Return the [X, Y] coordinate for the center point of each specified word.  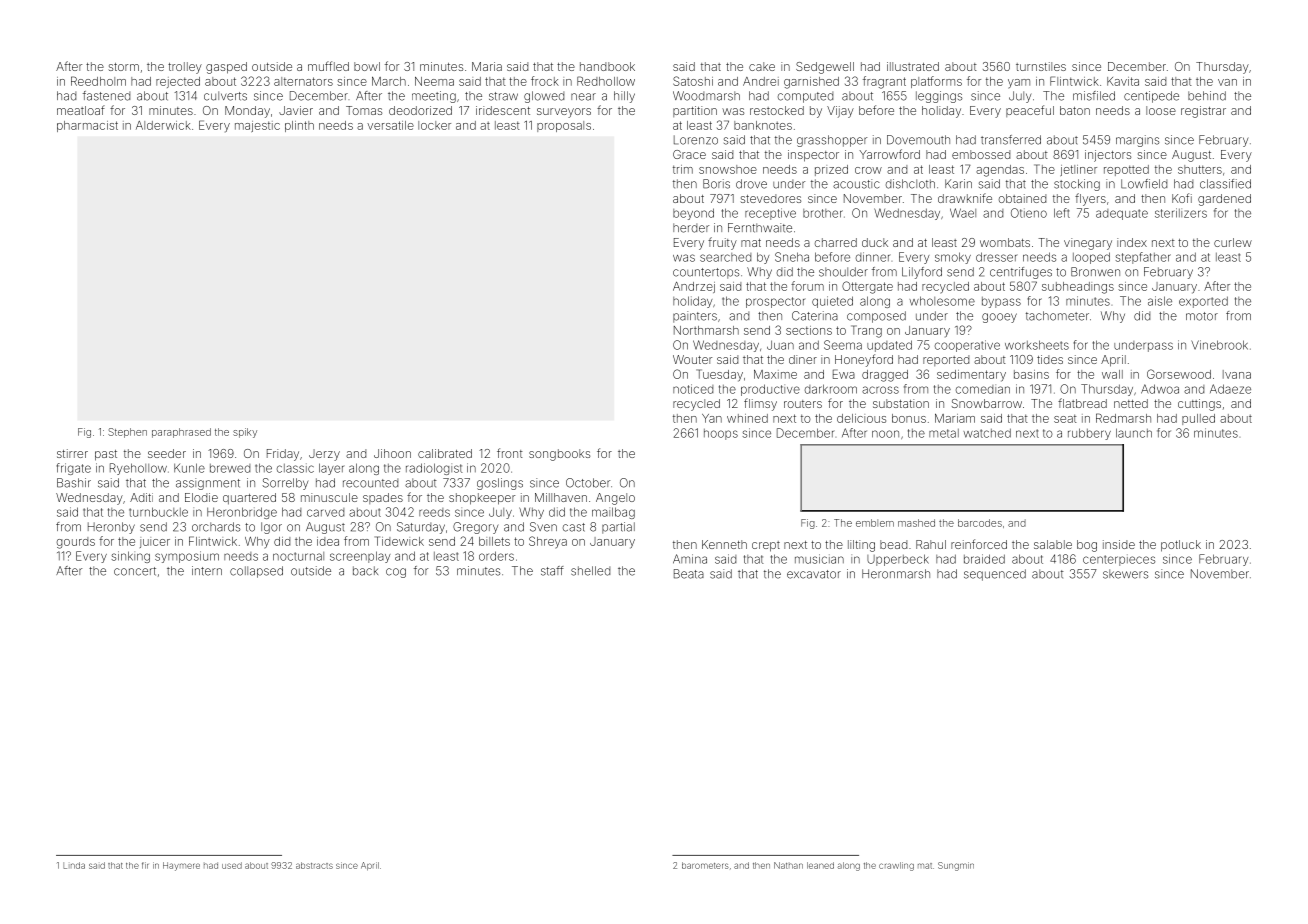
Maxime [775, 374]
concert [135, 571]
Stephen [127, 433]
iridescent [503, 110]
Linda [74, 865]
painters [695, 317]
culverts [225, 96]
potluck [1181, 546]
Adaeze [1230, 389]
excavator [814, 574]
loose [1161, 110]
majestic [257, 126]
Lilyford [922, 273]
